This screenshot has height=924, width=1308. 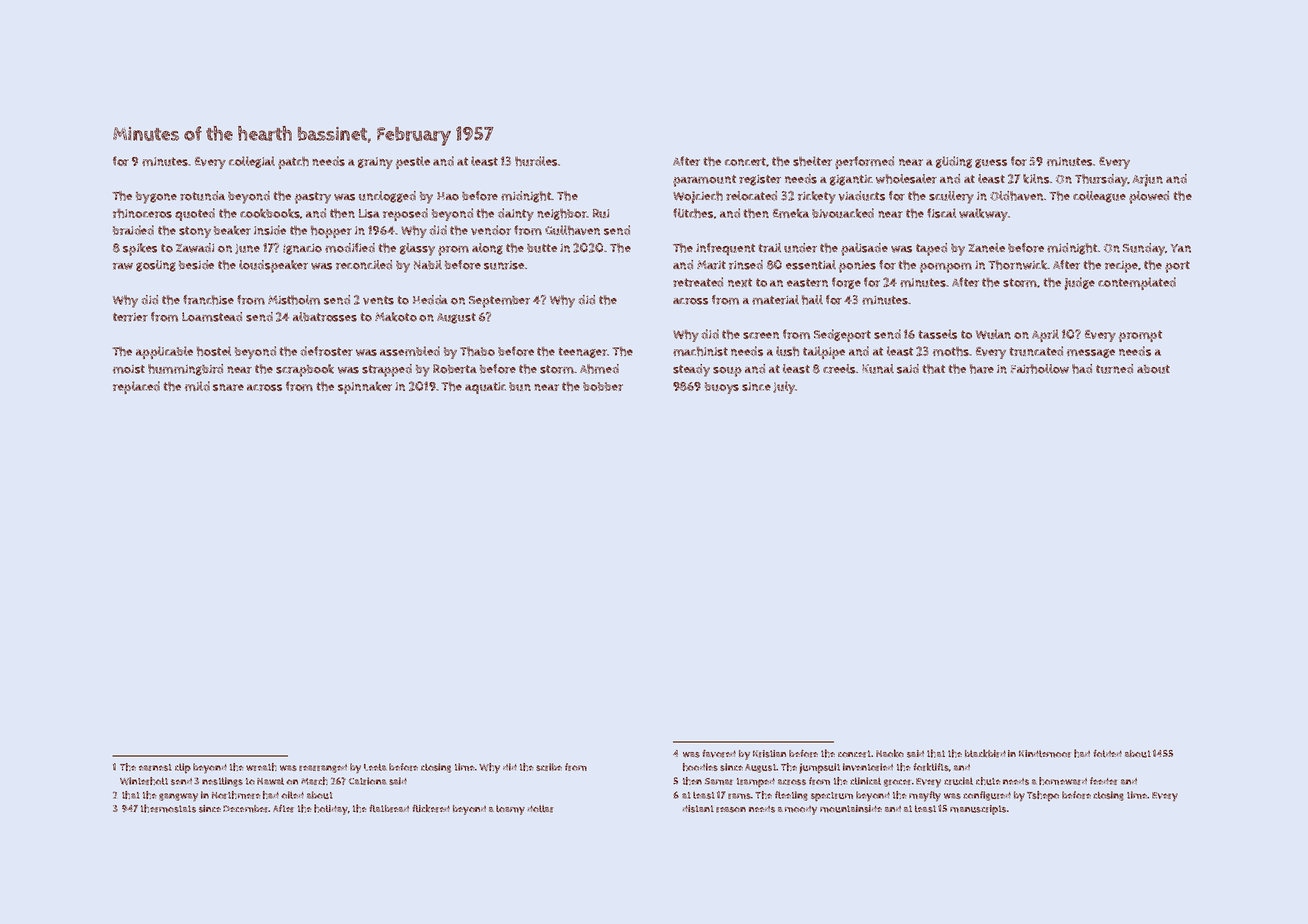 What do you see at coordinates (305, 370) in the screenshot?
I see `scrapbook` at bounding box center [305, 370].
